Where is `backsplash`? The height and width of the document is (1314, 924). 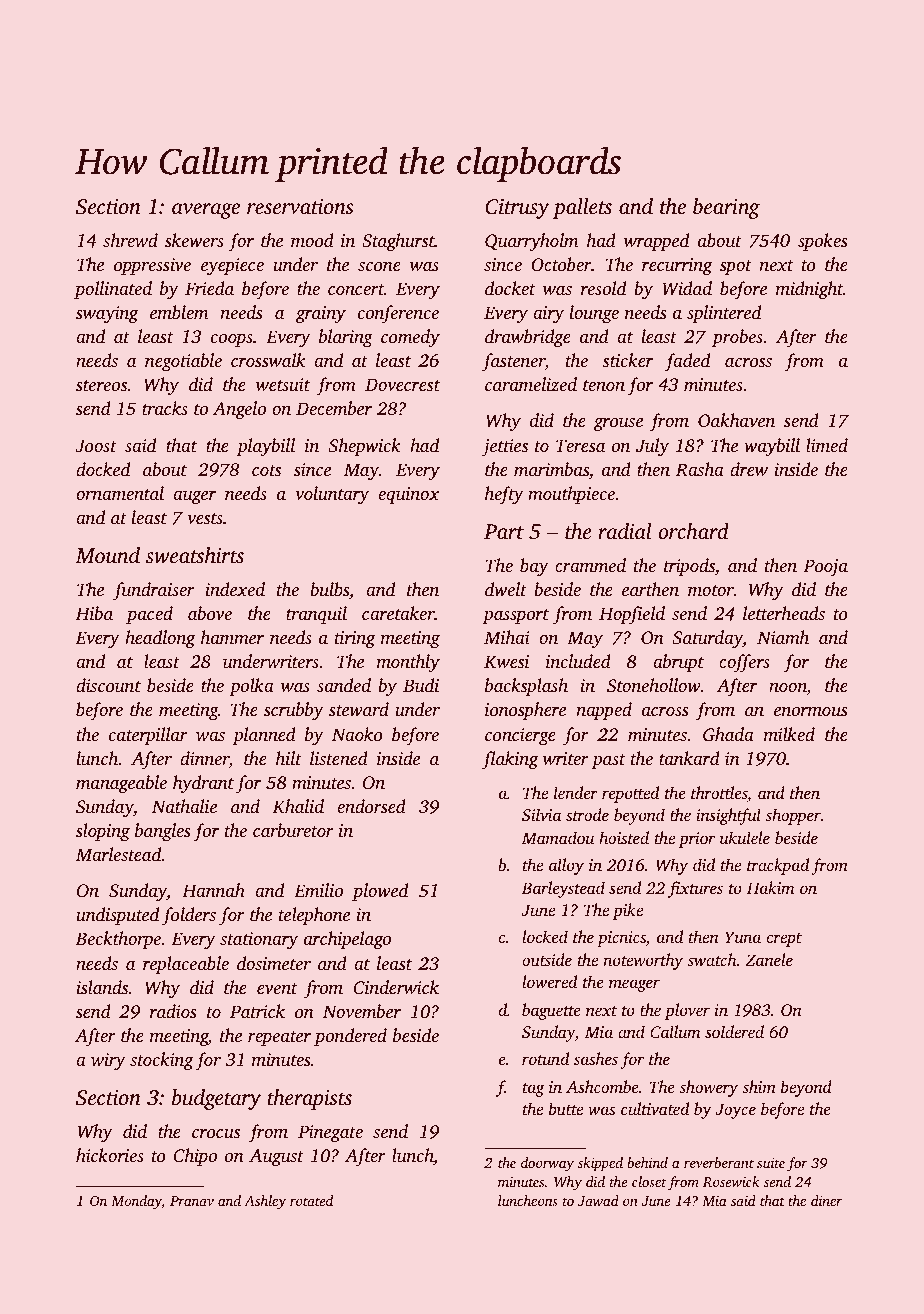
backsplash is located at coordinates (526, 687).
